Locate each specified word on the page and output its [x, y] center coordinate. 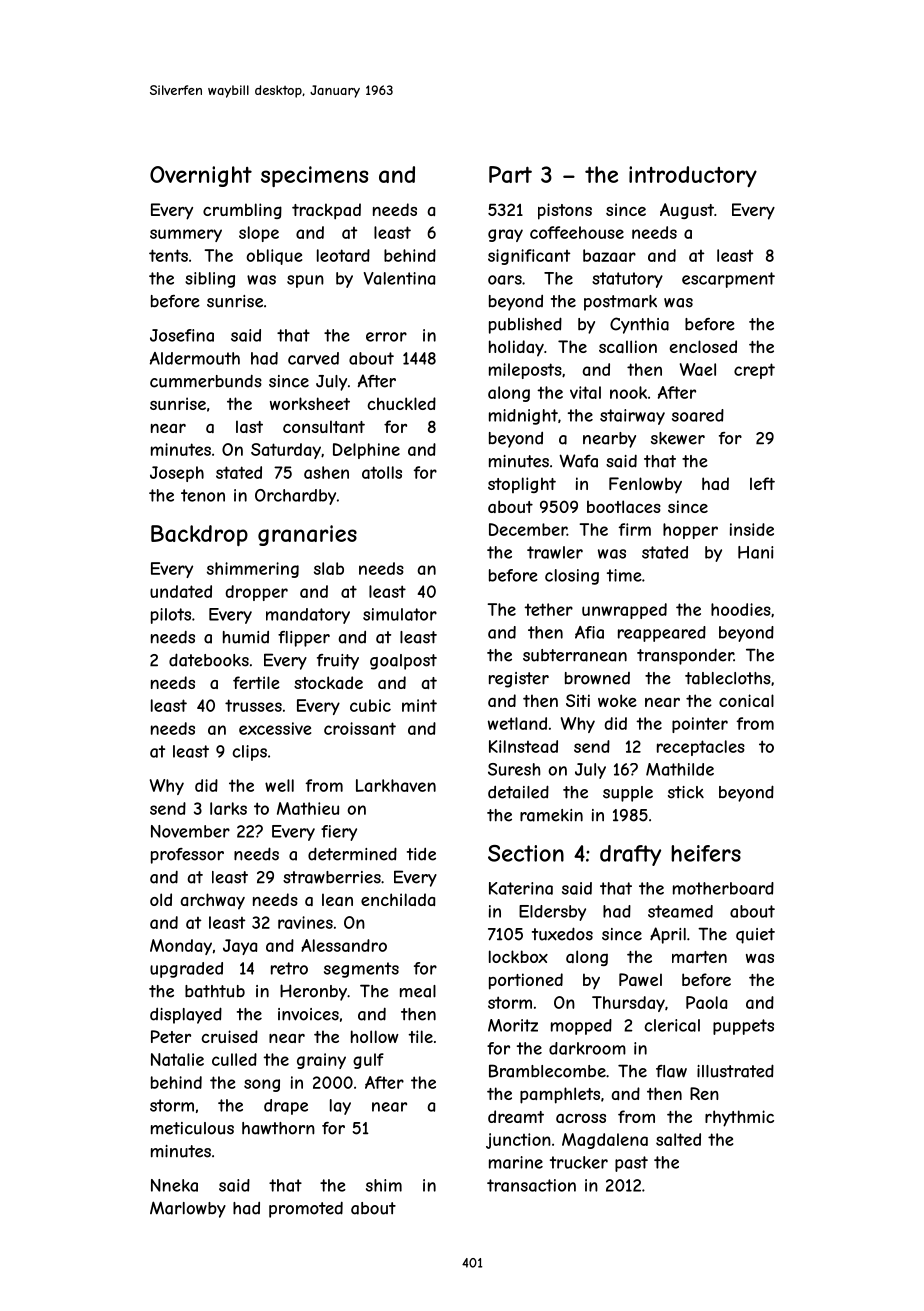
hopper [690, 531]
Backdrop [199, 535]
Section [526, 853]
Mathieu [308, 808]
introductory [693, 176]
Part [510, 174]
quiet [755, 936]
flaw [671, 1071]
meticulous [192, 1128]
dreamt [516, 1116]
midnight [523, 417]
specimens [314, 176]
